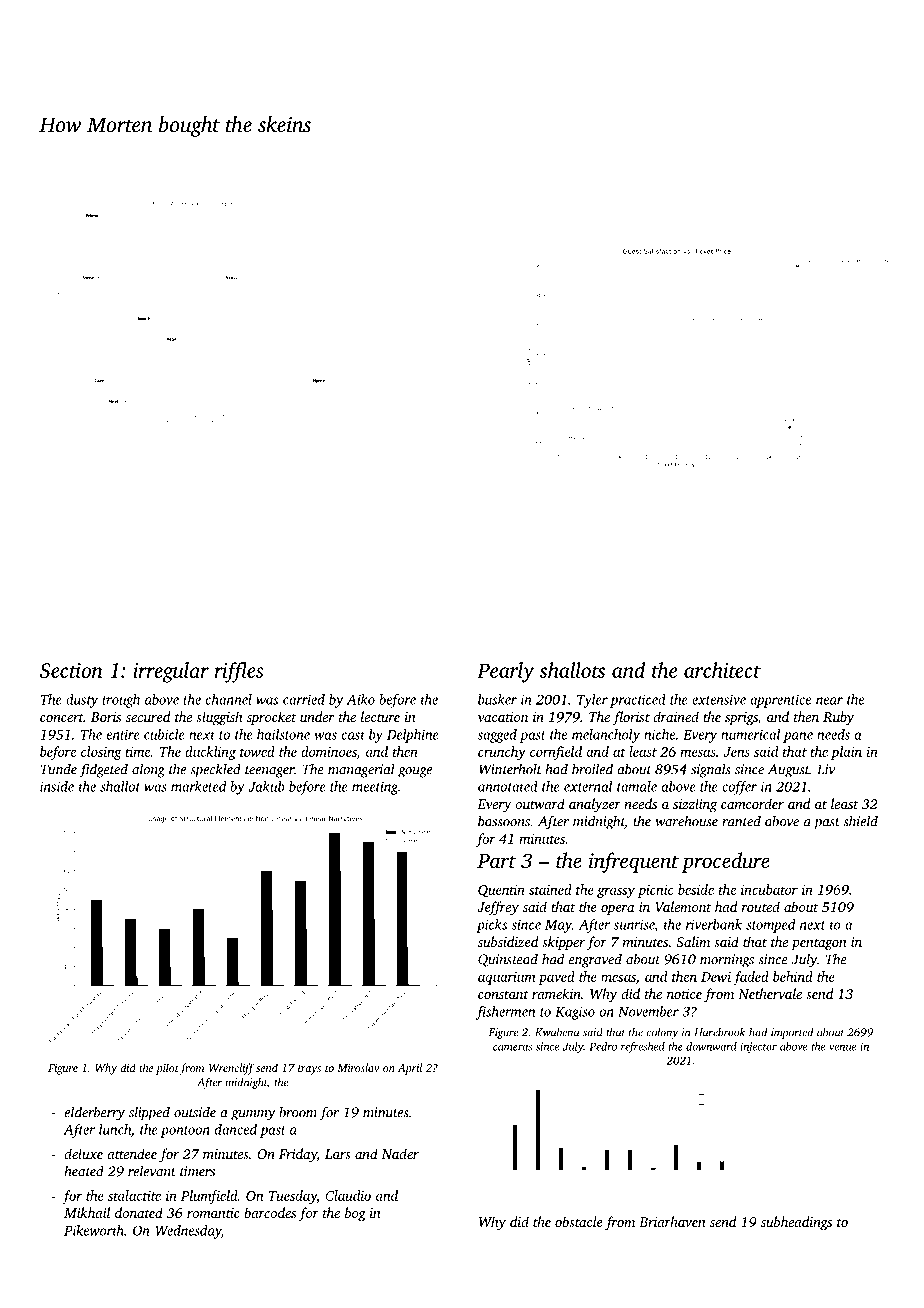 This image has height=1308, width=924. What do you see at coordinates (171, 672) in the image?
I see `irregular` at bounding box center [171, 672].
